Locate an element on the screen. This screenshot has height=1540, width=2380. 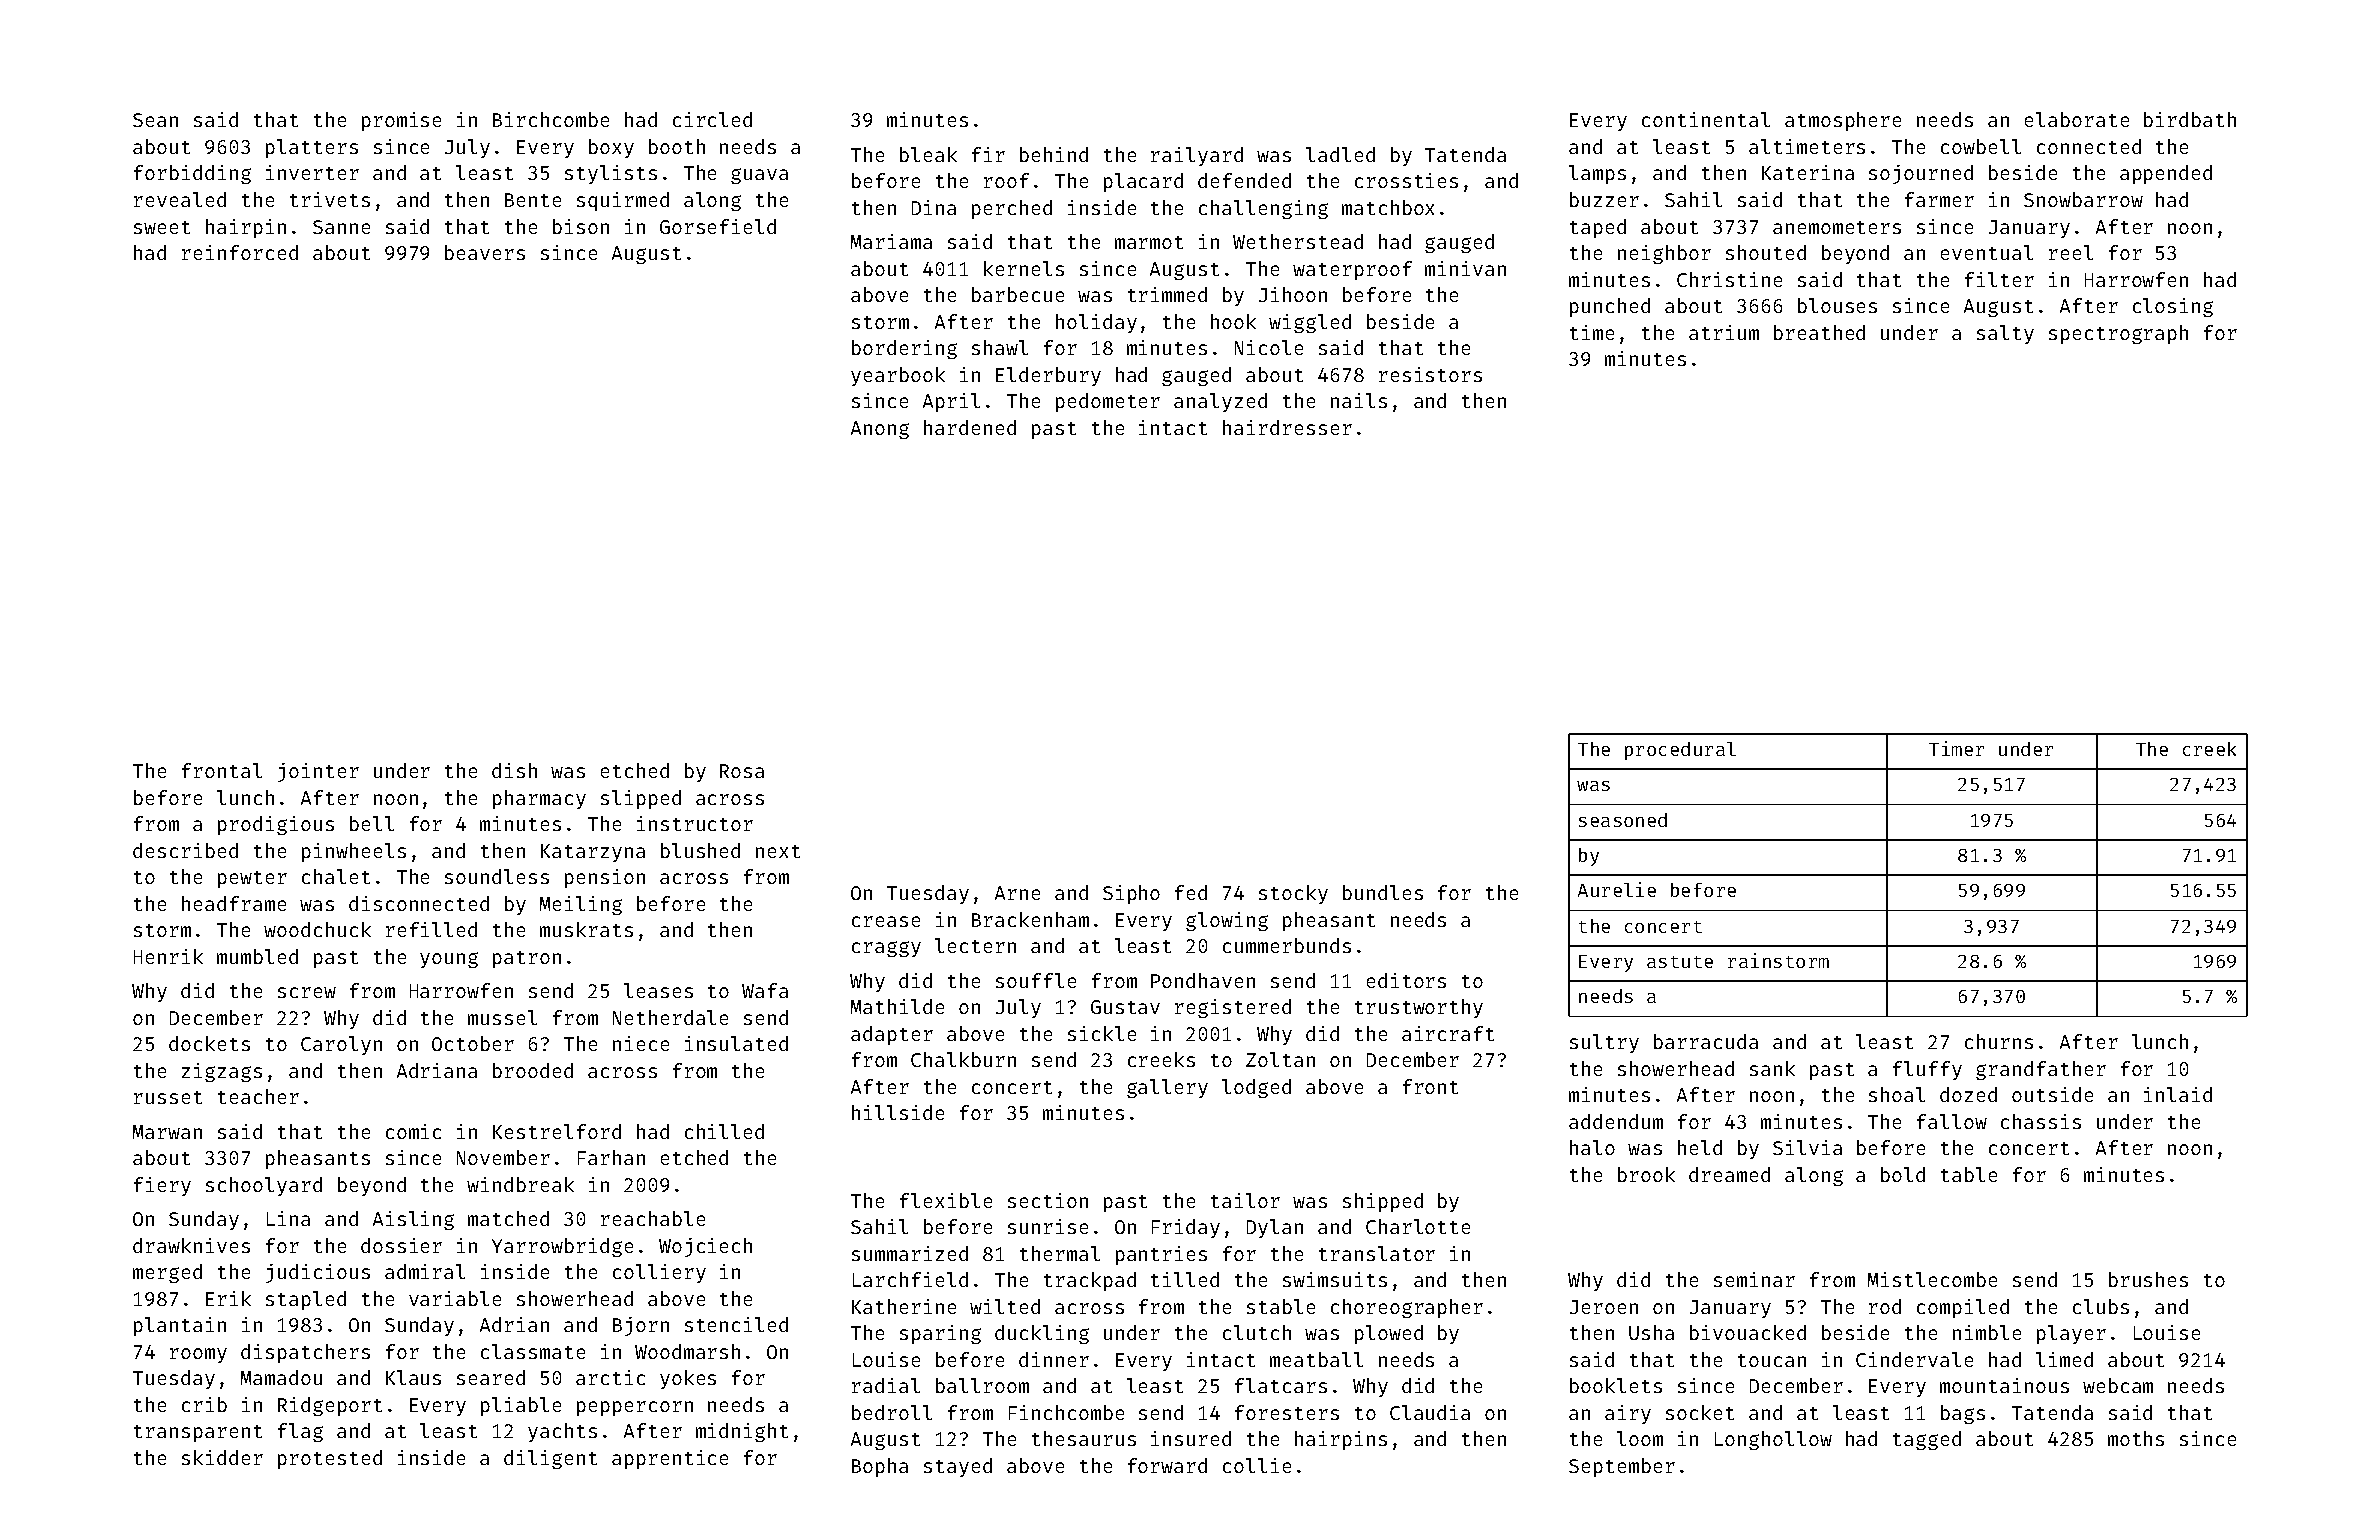
bold is located at coordinates (1903, 1174).
